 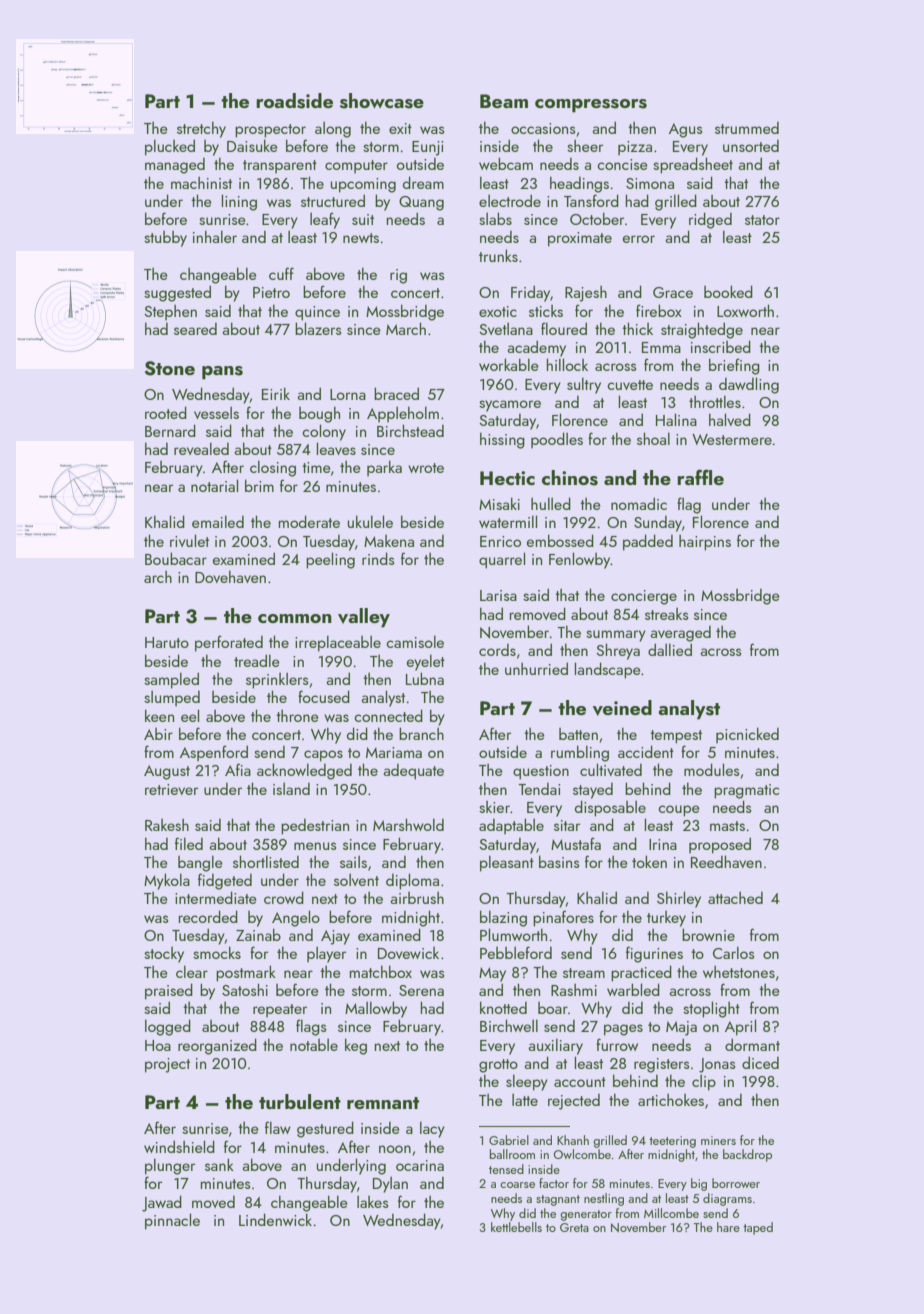 What do you see at coordinates (275, 1219) in the document?
I see `Lindenwick` at bounding box center [275, 1219].
